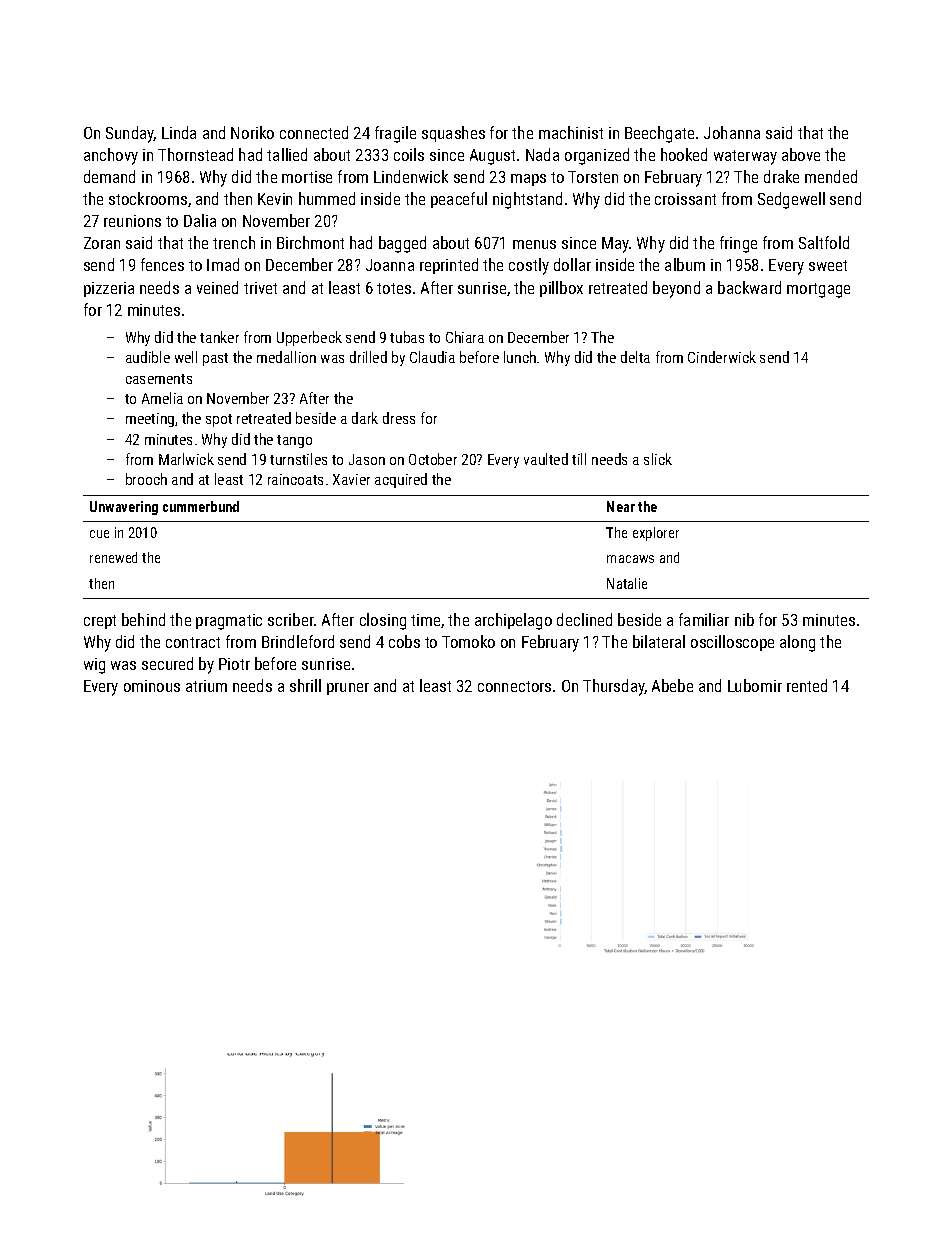 Image resolution: width=952 pixels, height=1233 pixels. Describe the element at coordinates (252, 132) in the page. I see `Noriko` at that location.
